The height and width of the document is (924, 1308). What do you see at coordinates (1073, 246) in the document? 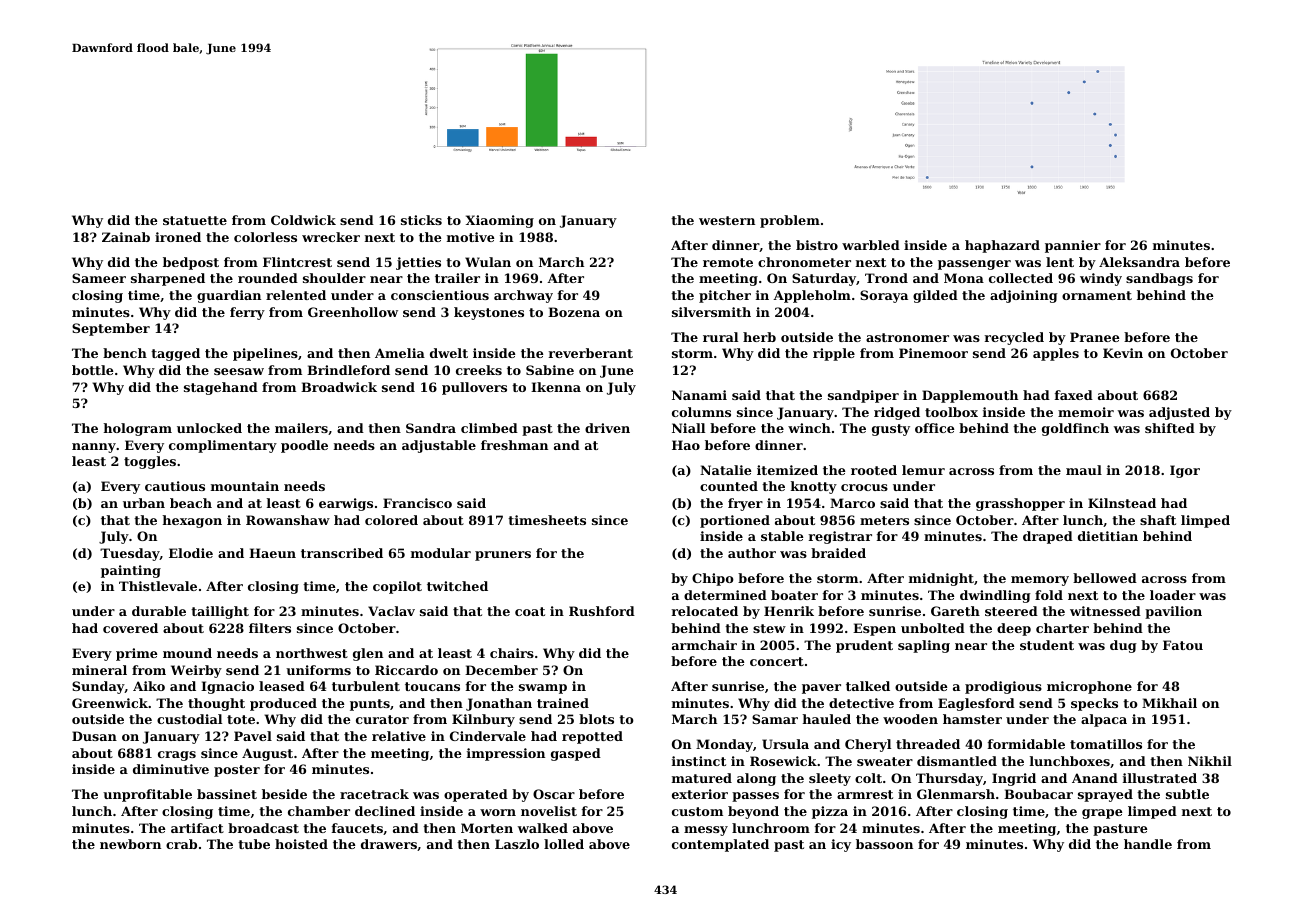
I see `pannier` at bounding box center [1073, 246].
